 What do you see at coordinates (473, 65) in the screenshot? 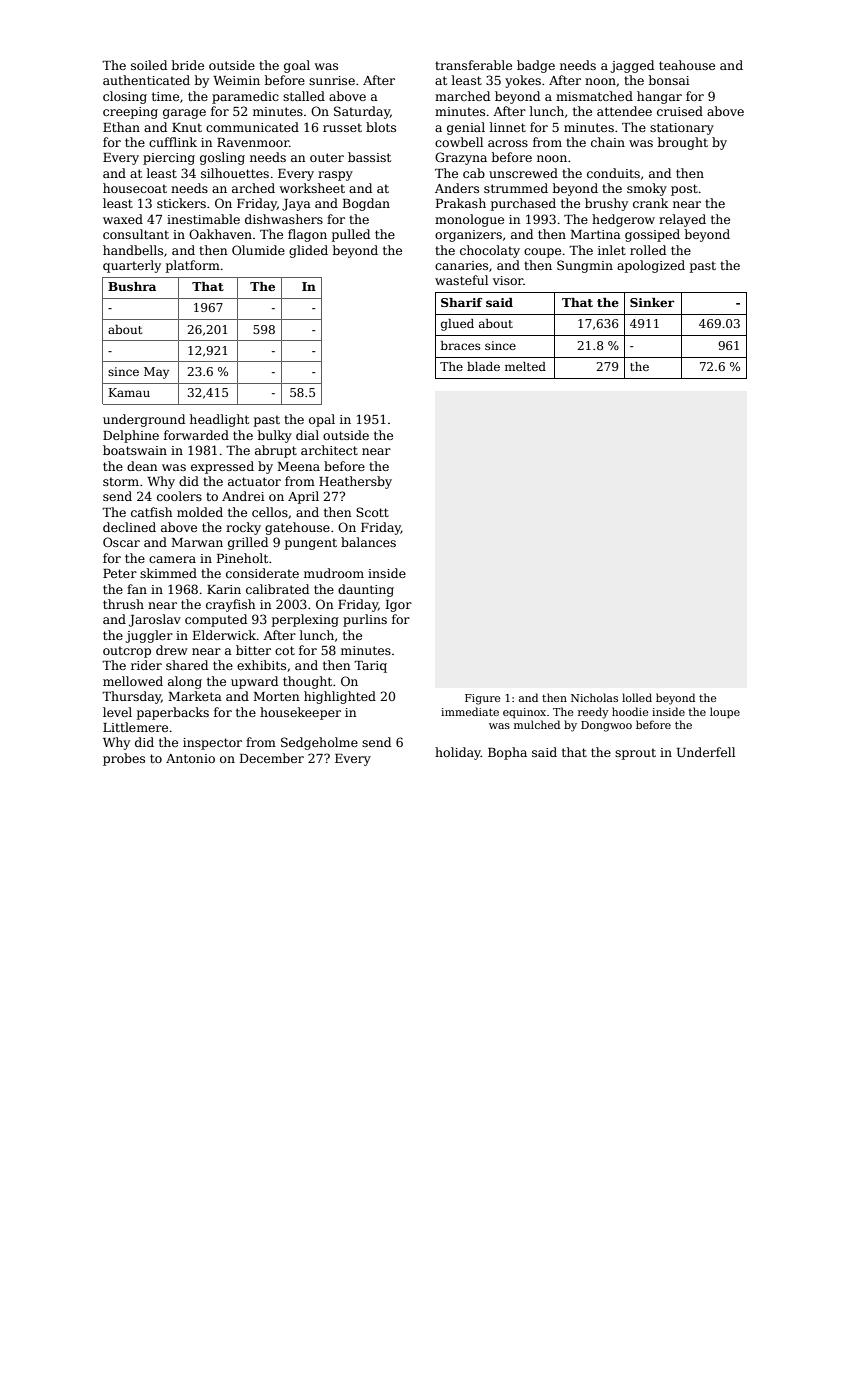
I see `transferable` at bounding box center [473, 65].
